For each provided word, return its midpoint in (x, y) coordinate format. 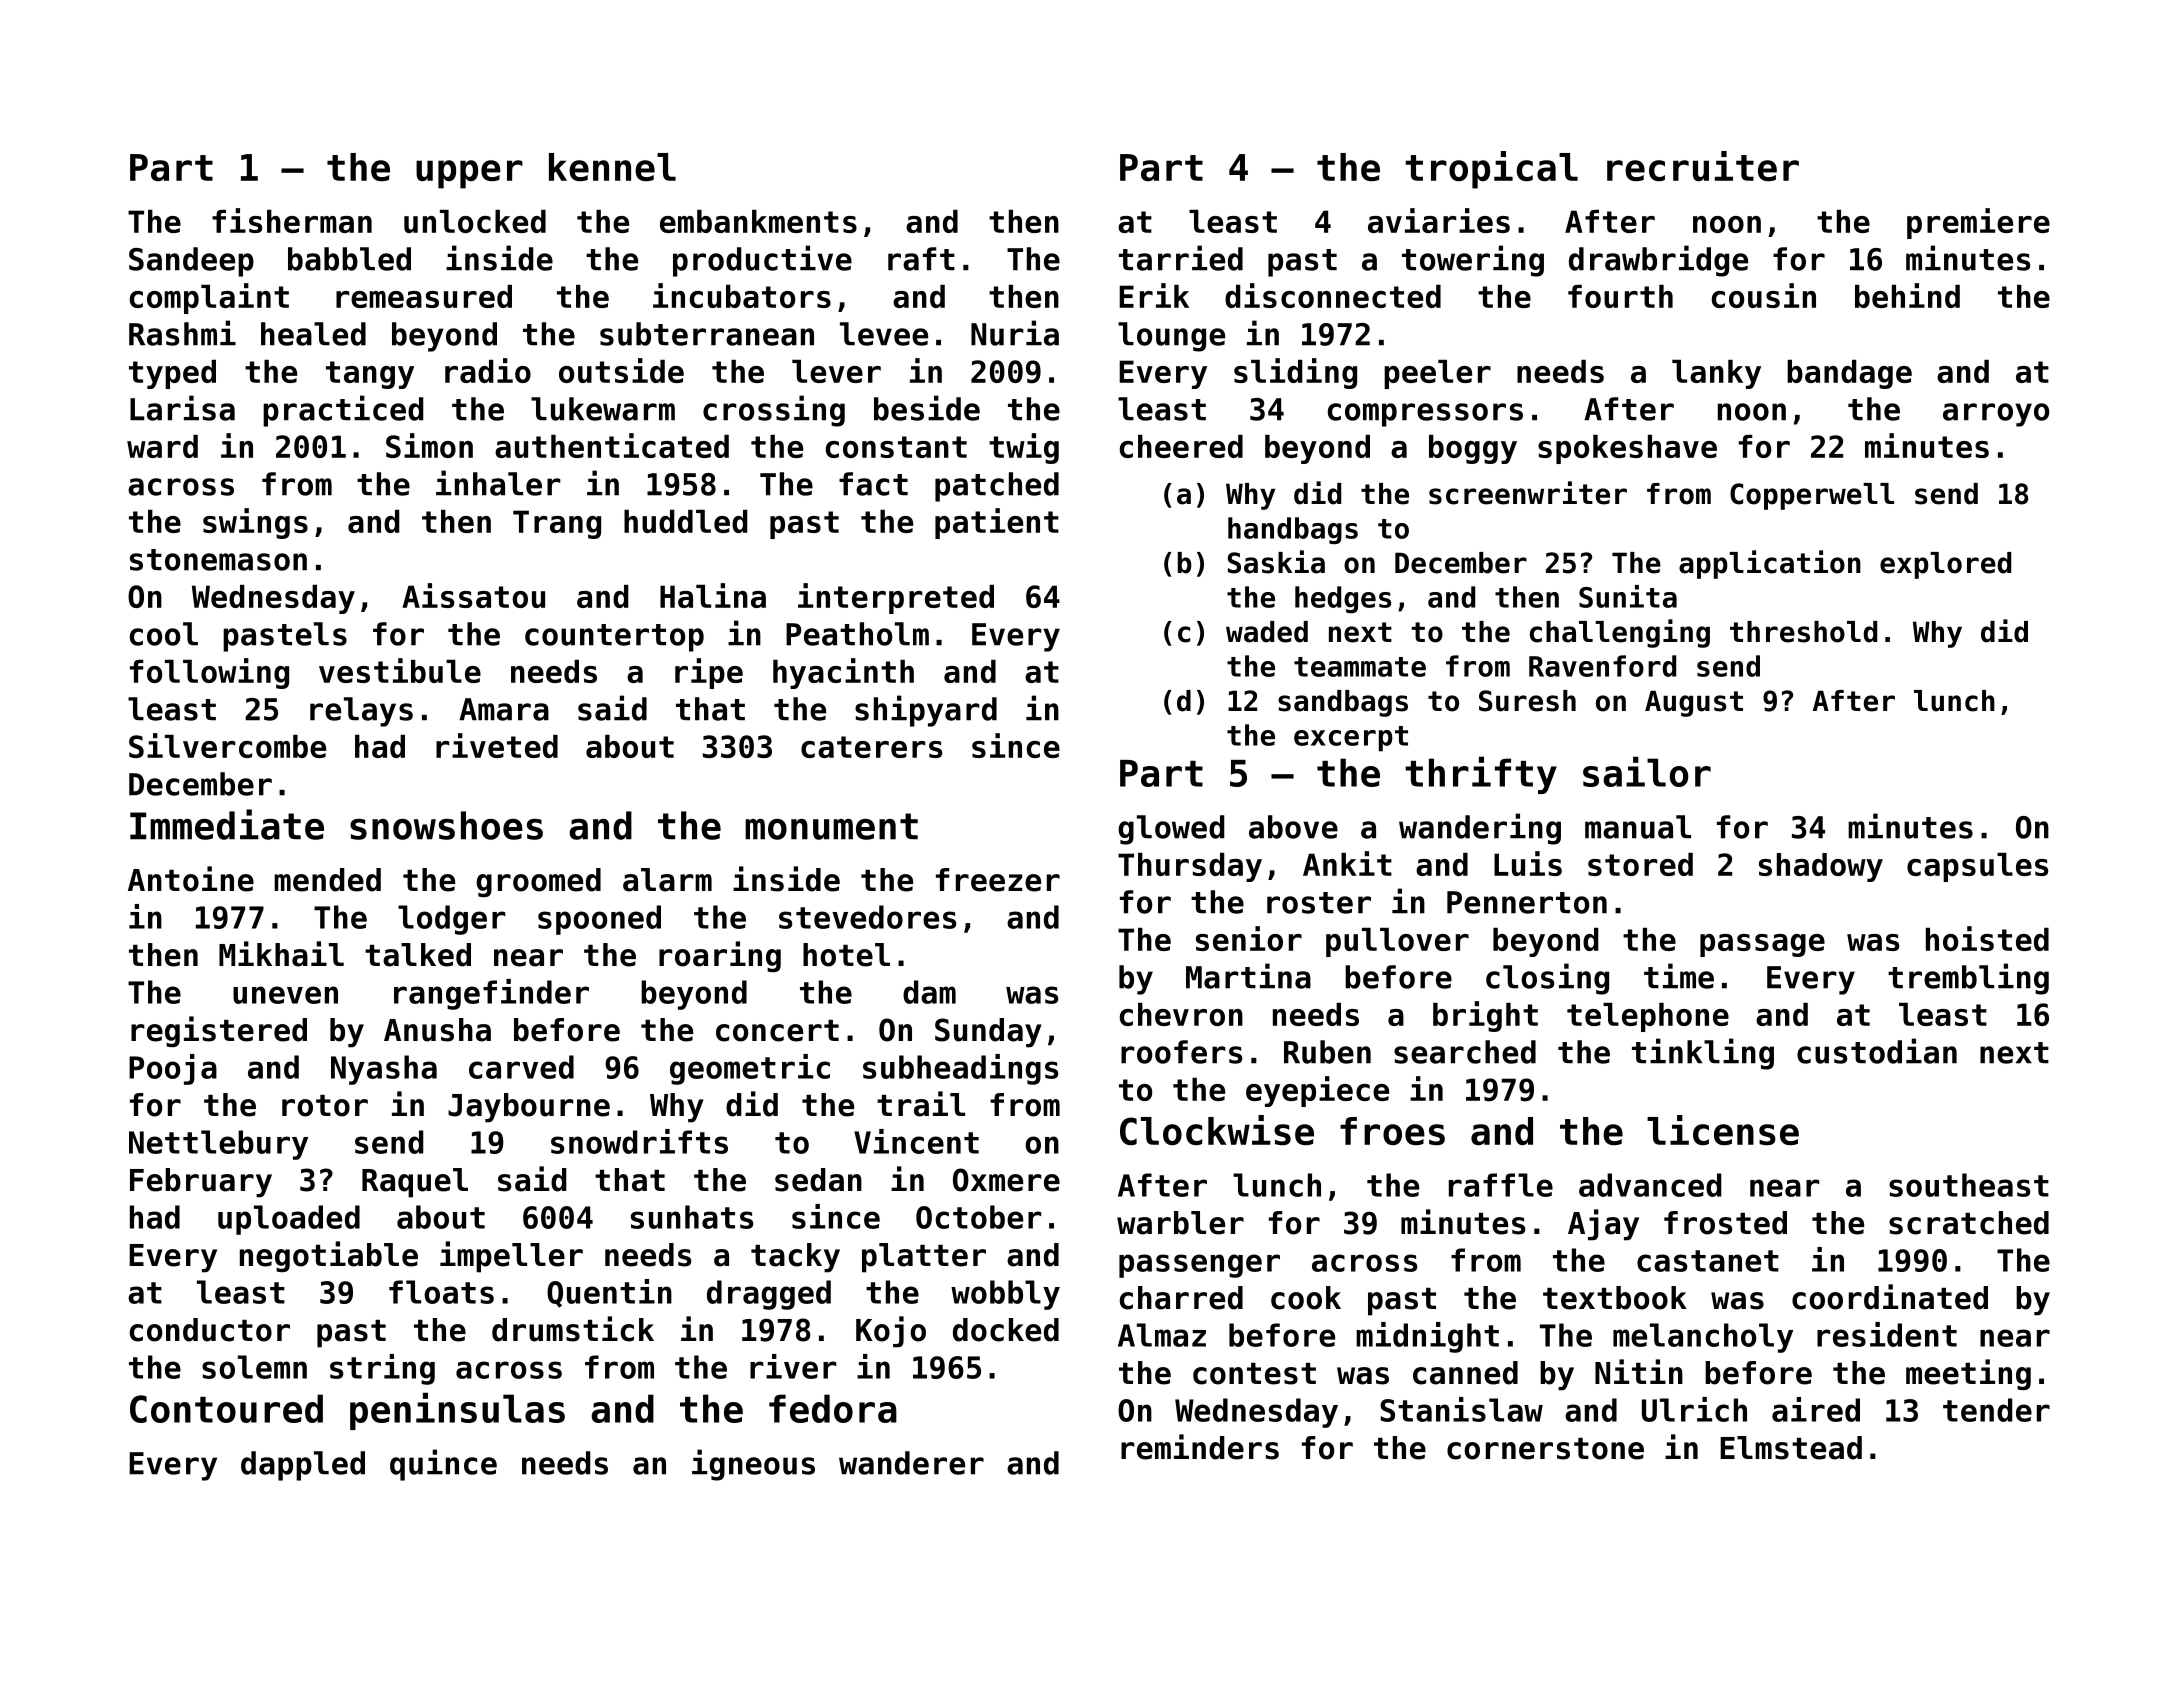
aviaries (1439, 220)
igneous (753, 1465)
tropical (1491, 170)
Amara (504, 709)
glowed (1171, 830)
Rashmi (182, 333)
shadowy (1821, 867)
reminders (1200, 1447)
